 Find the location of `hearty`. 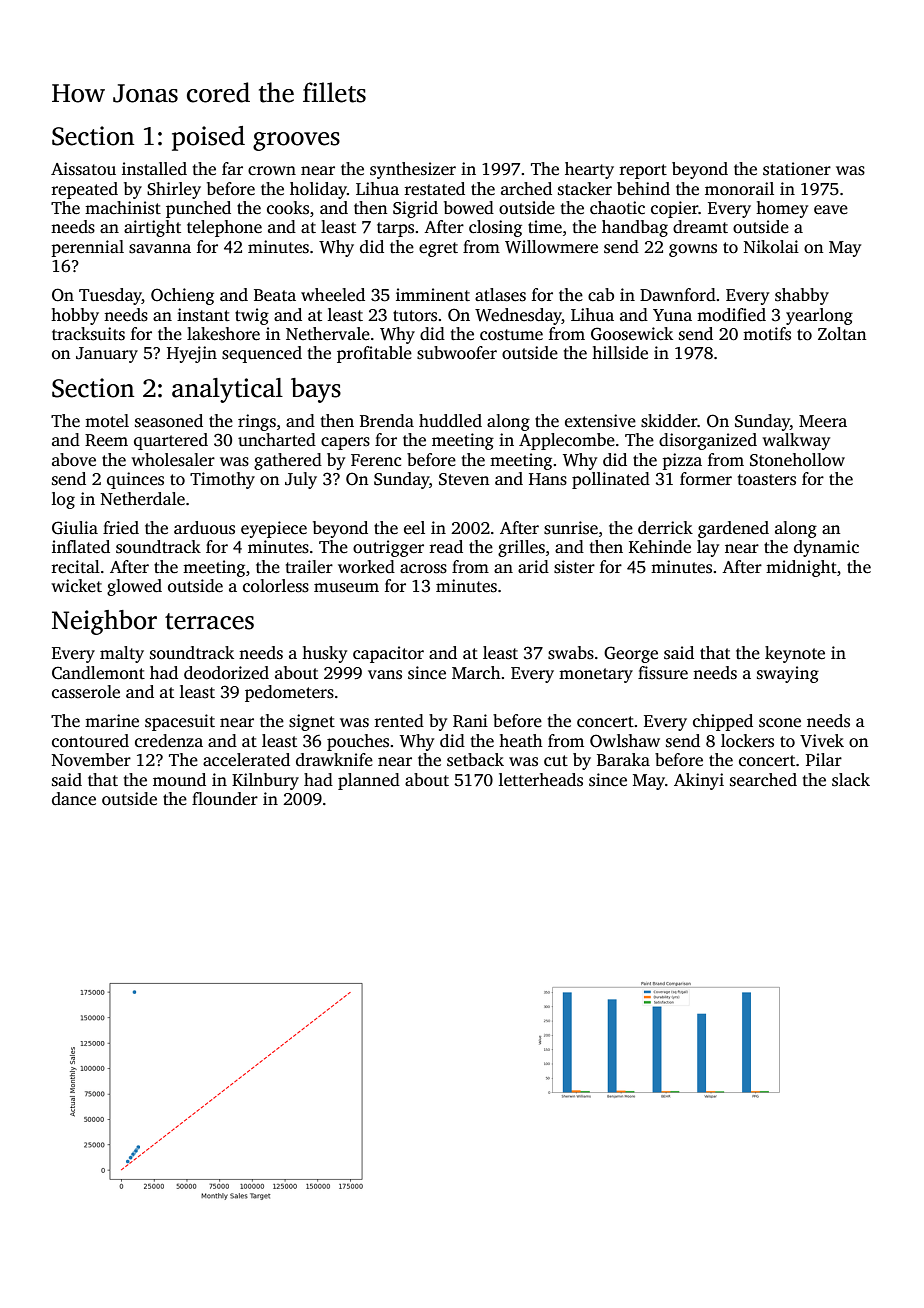

hearty is located at coordinates (589, 170).
